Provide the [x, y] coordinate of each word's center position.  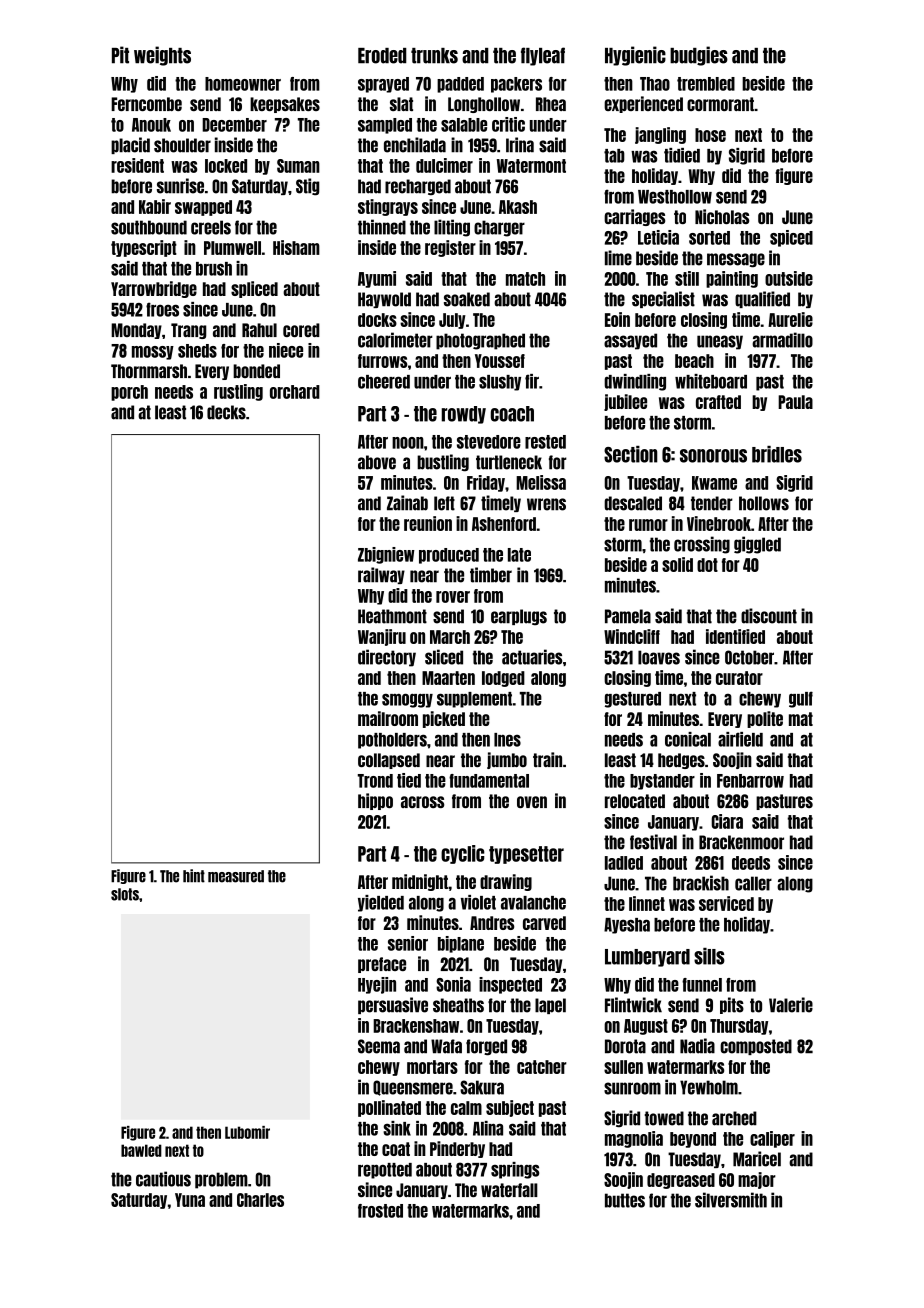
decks [226, 412]
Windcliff [632, 636]
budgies [699, 56]
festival [653, 842]
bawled [141, 1150]
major [757, 1180]
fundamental [489, 781]
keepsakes [285, 105]
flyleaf [543, 56]
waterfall [509, 1190]
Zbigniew [386, 555]
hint [194, 876]
